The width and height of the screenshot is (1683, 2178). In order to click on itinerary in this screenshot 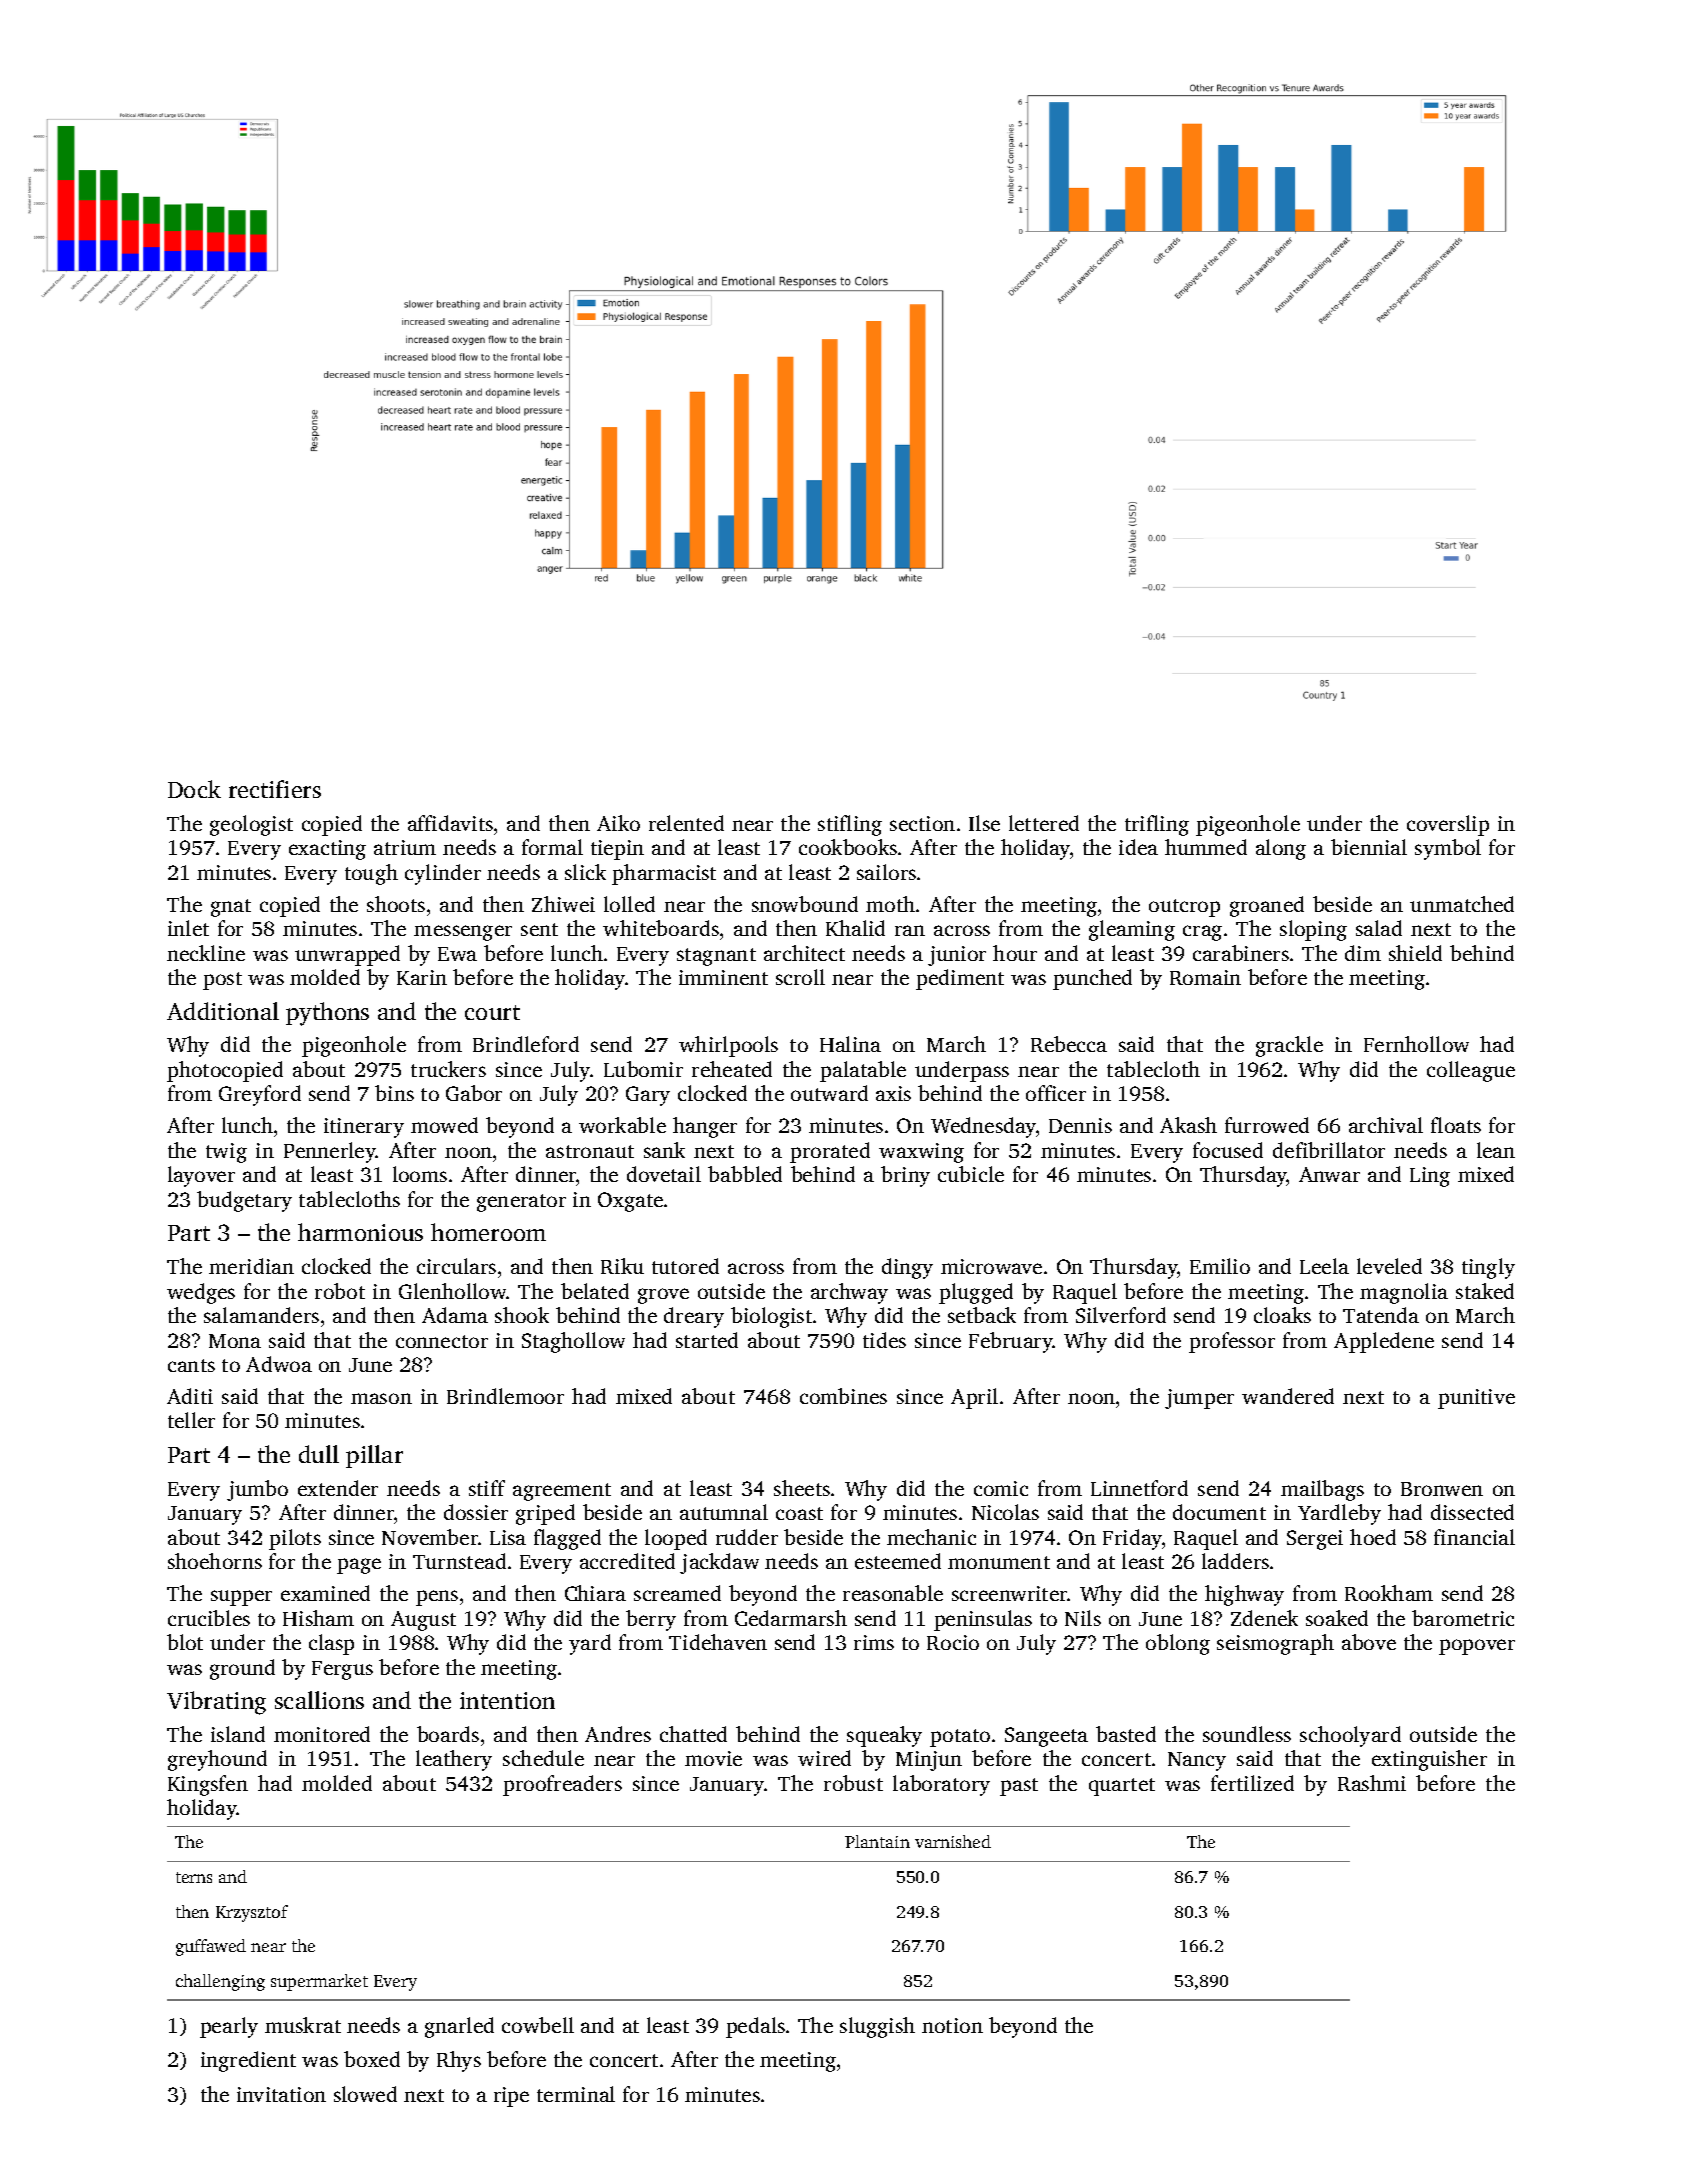, I will do `click(364, 1128)`.
